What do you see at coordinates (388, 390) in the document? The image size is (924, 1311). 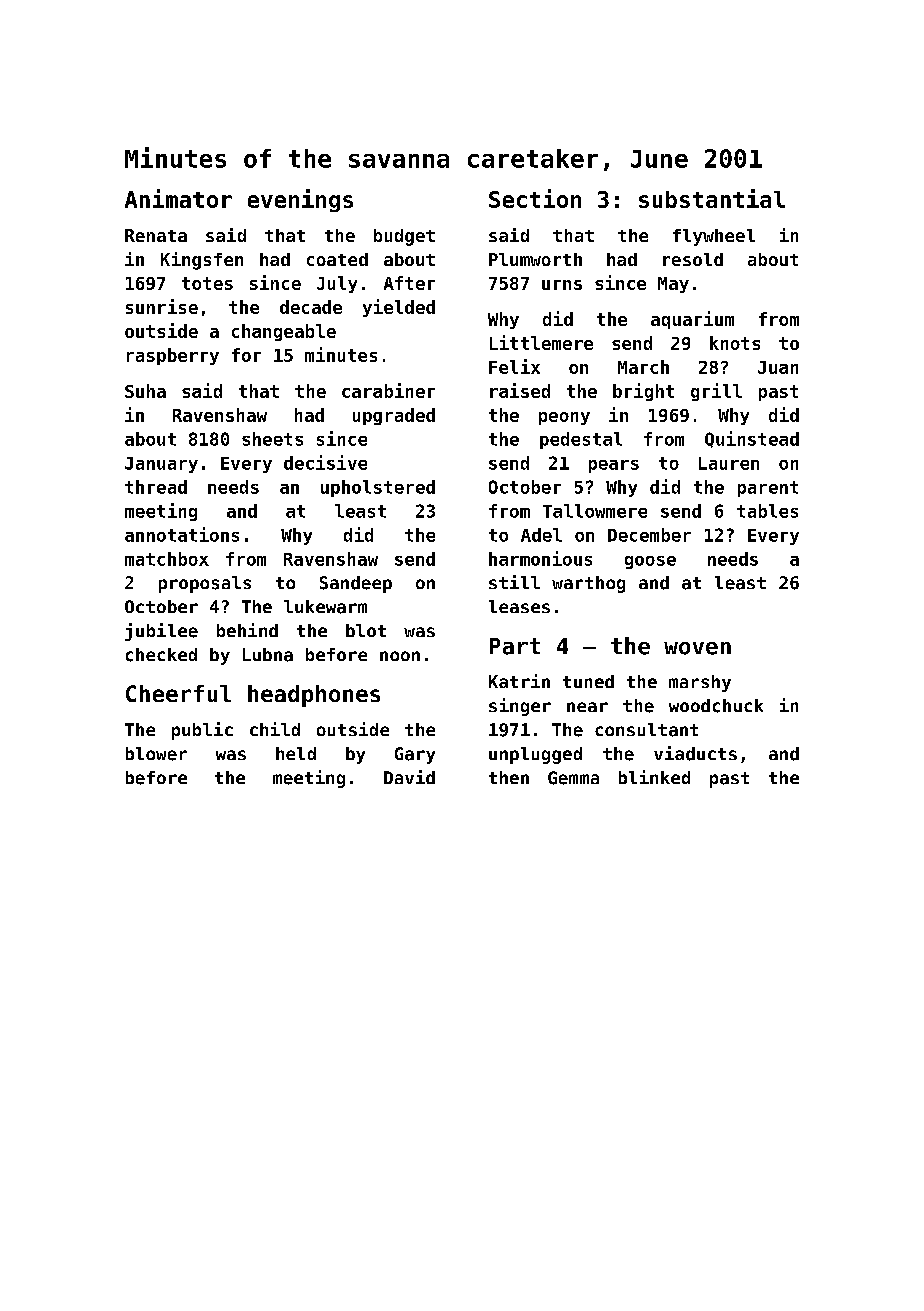 I see `carabiner` at bounding box center [388, 390].
